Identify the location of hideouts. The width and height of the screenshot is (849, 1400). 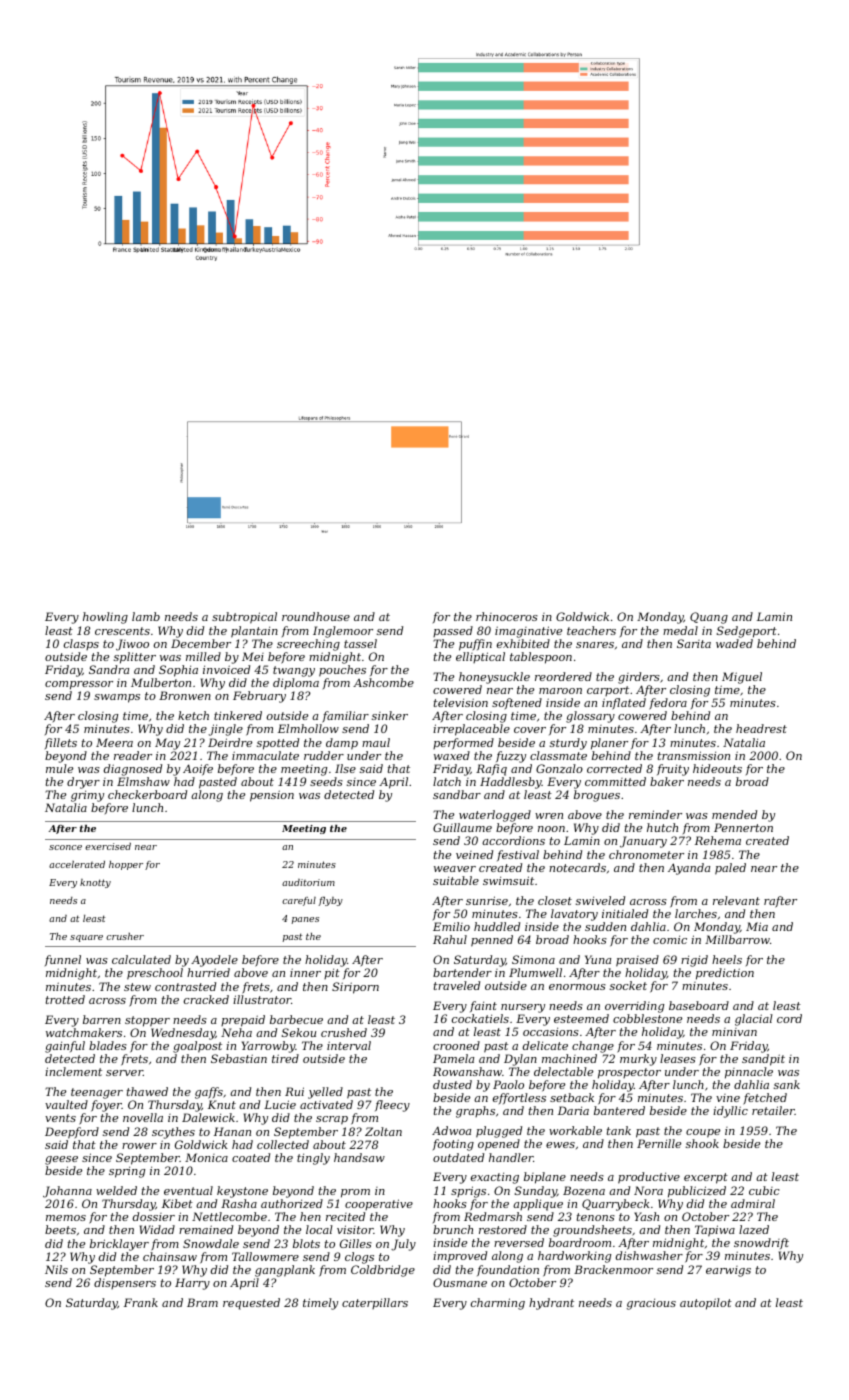
(717, 768).
